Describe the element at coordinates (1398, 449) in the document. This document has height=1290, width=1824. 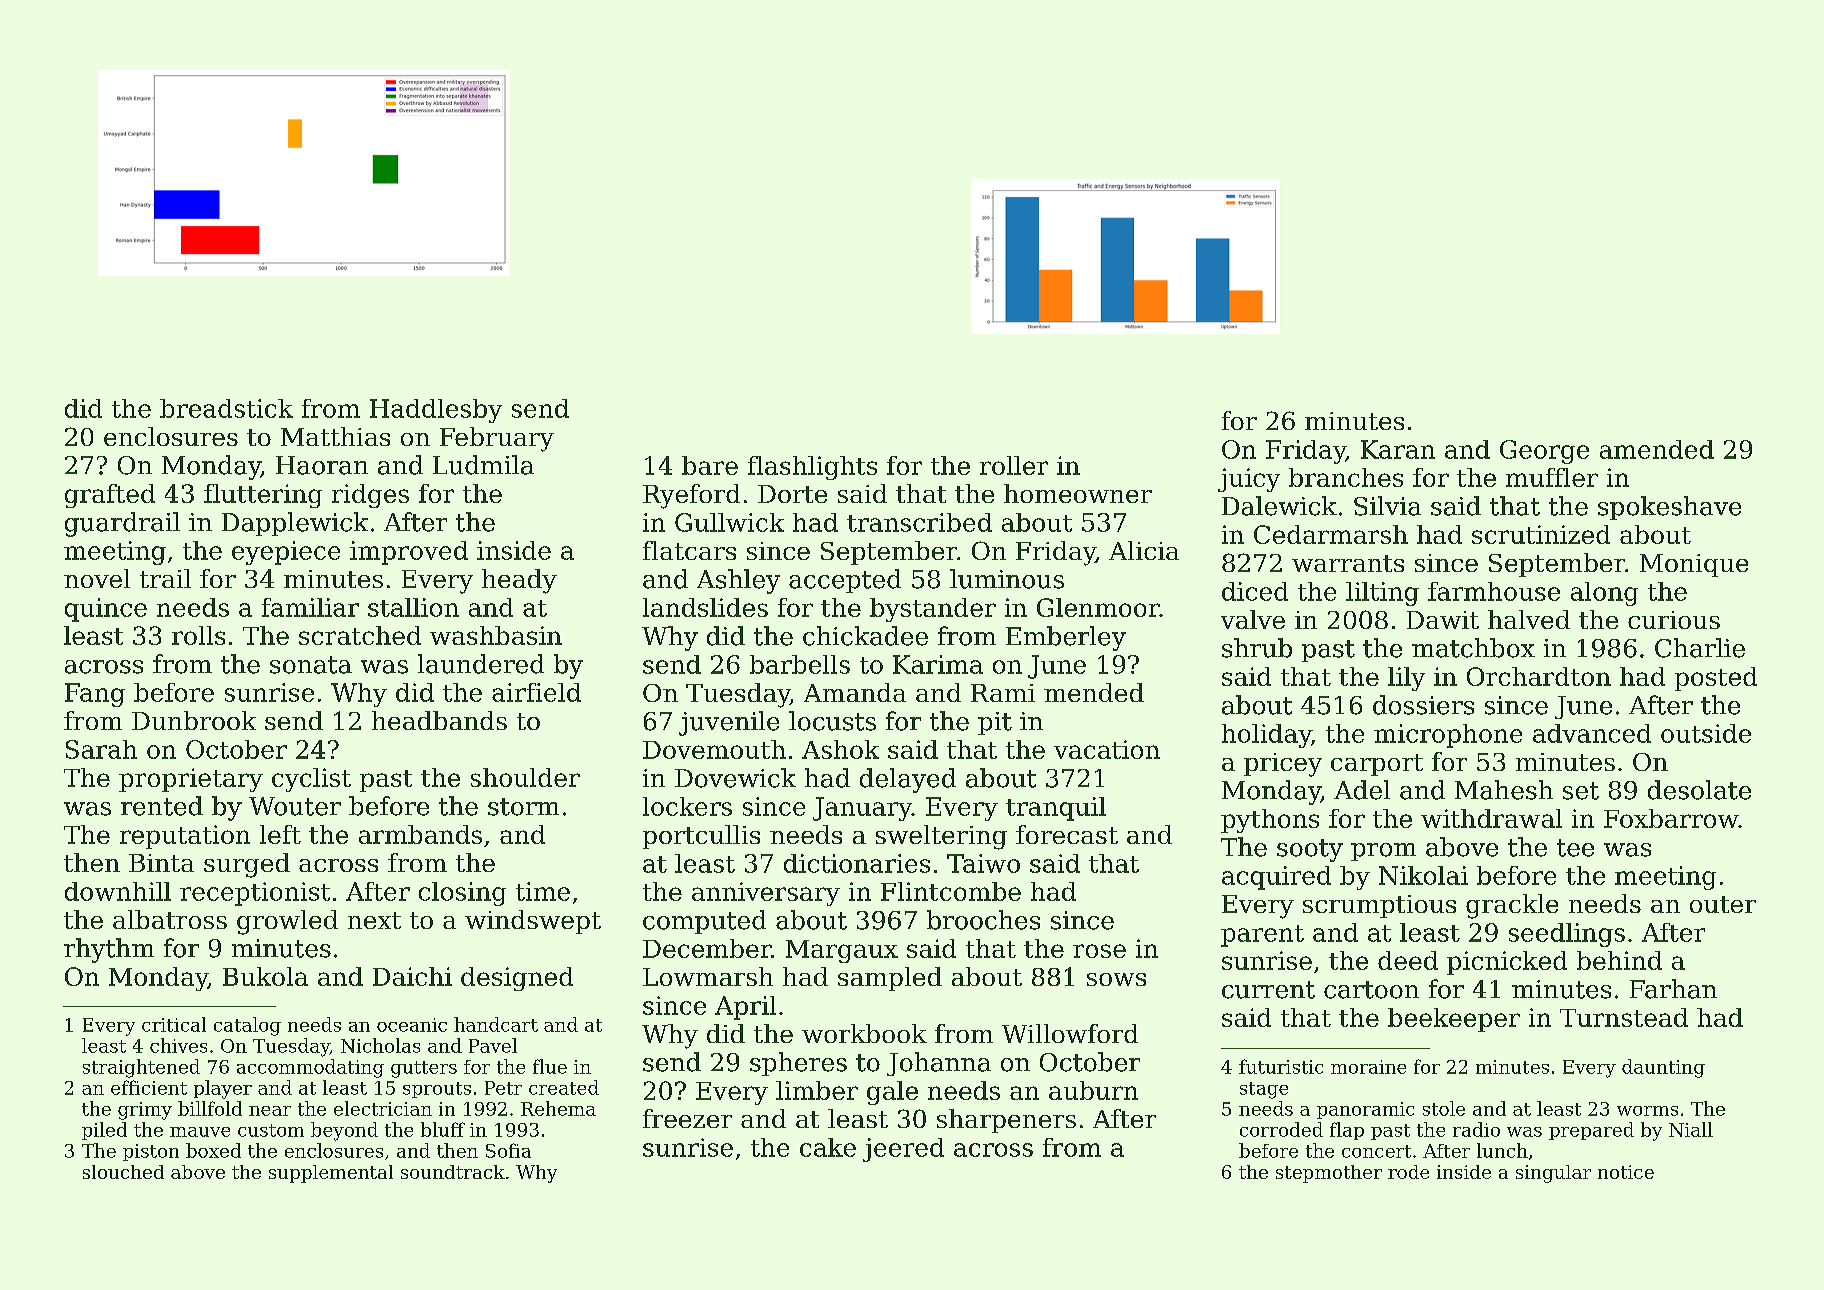
I see `Karan` at that location.
